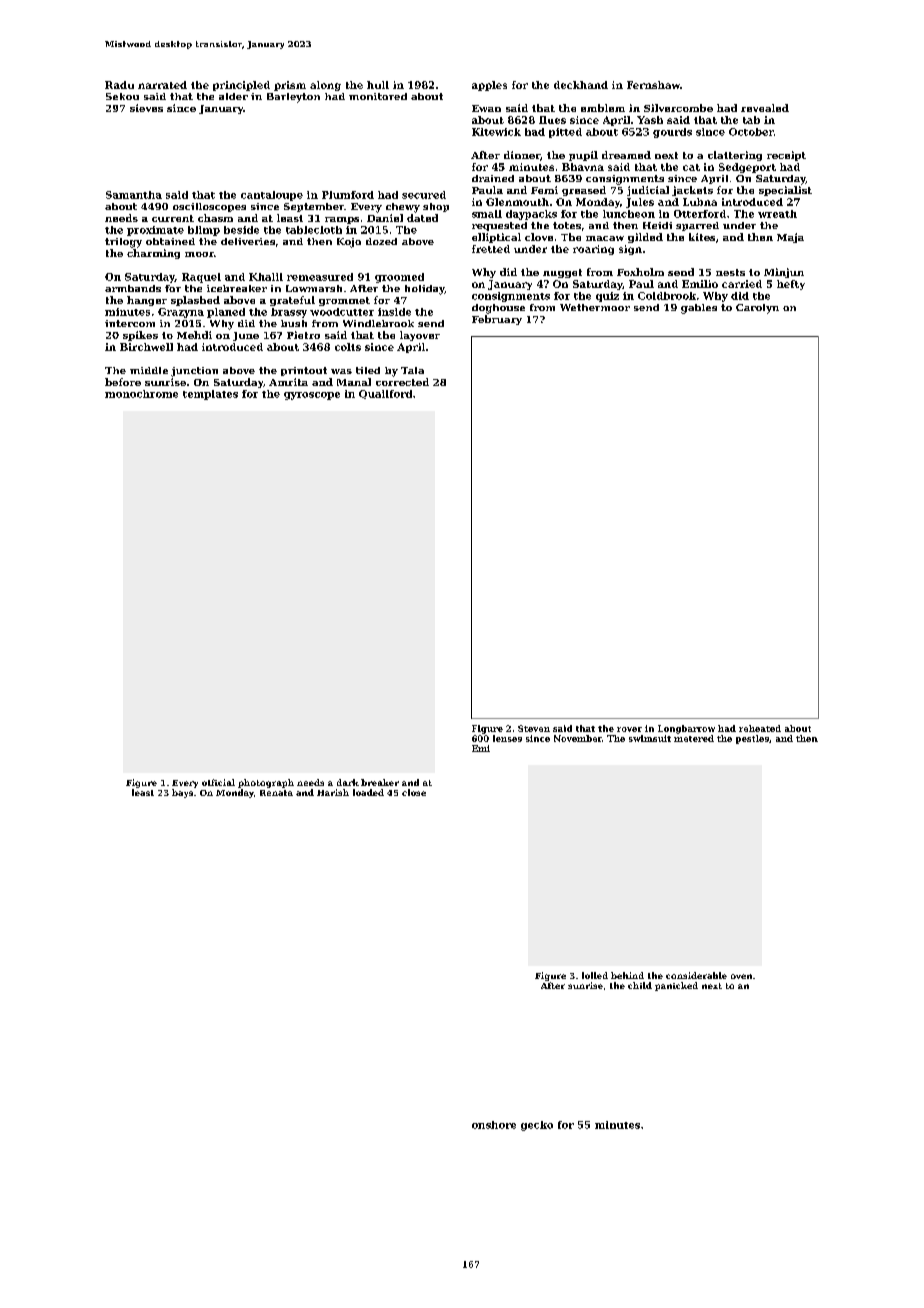  Describe the element at coordinates (494, 1125) in the image. I see `onshore` at that location.
